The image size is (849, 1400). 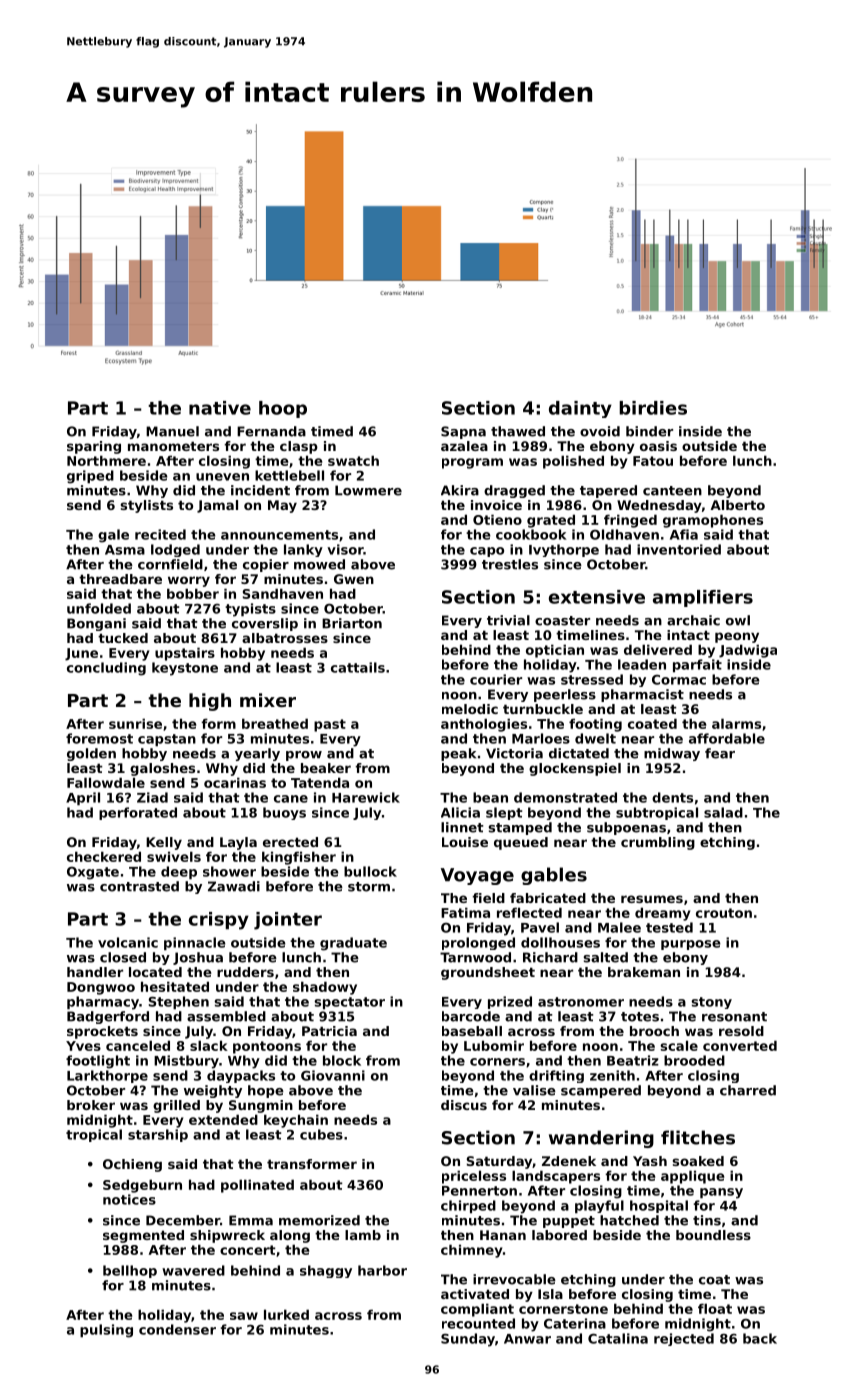 I want to click on oasis, so click(x=658, y=446).
